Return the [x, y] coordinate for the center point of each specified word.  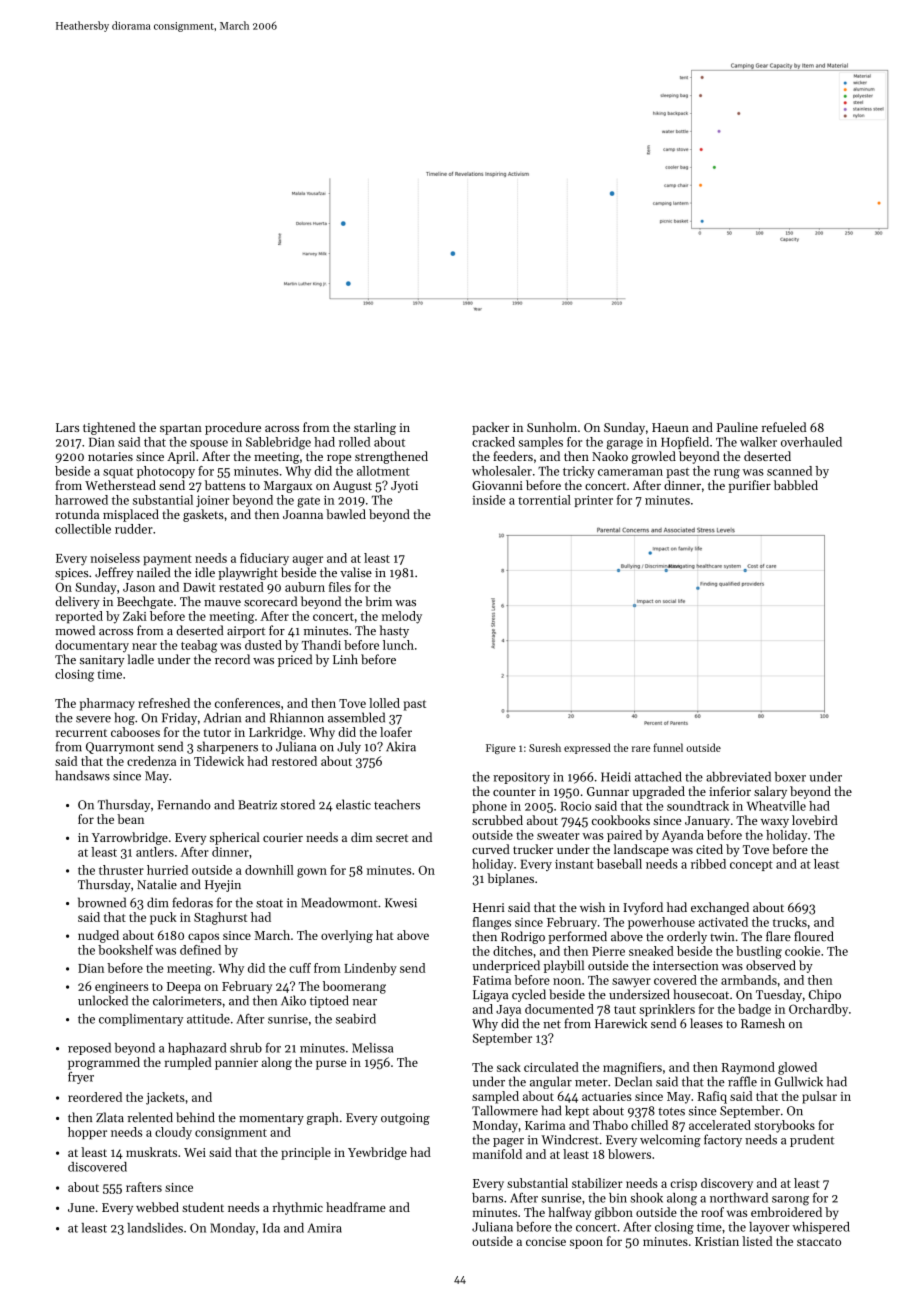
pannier [236, 1064]
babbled [796, 485]
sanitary [102, 661]
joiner [212, 501]
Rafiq [712, 1097]
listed [757, 1241]
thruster [121, 870]
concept [751, 866]
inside [488, 500]
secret [392, 838]
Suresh [545, 747]
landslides [155, 1228]
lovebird [815, 820]
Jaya [508, 1011]
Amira [324, 1228]
